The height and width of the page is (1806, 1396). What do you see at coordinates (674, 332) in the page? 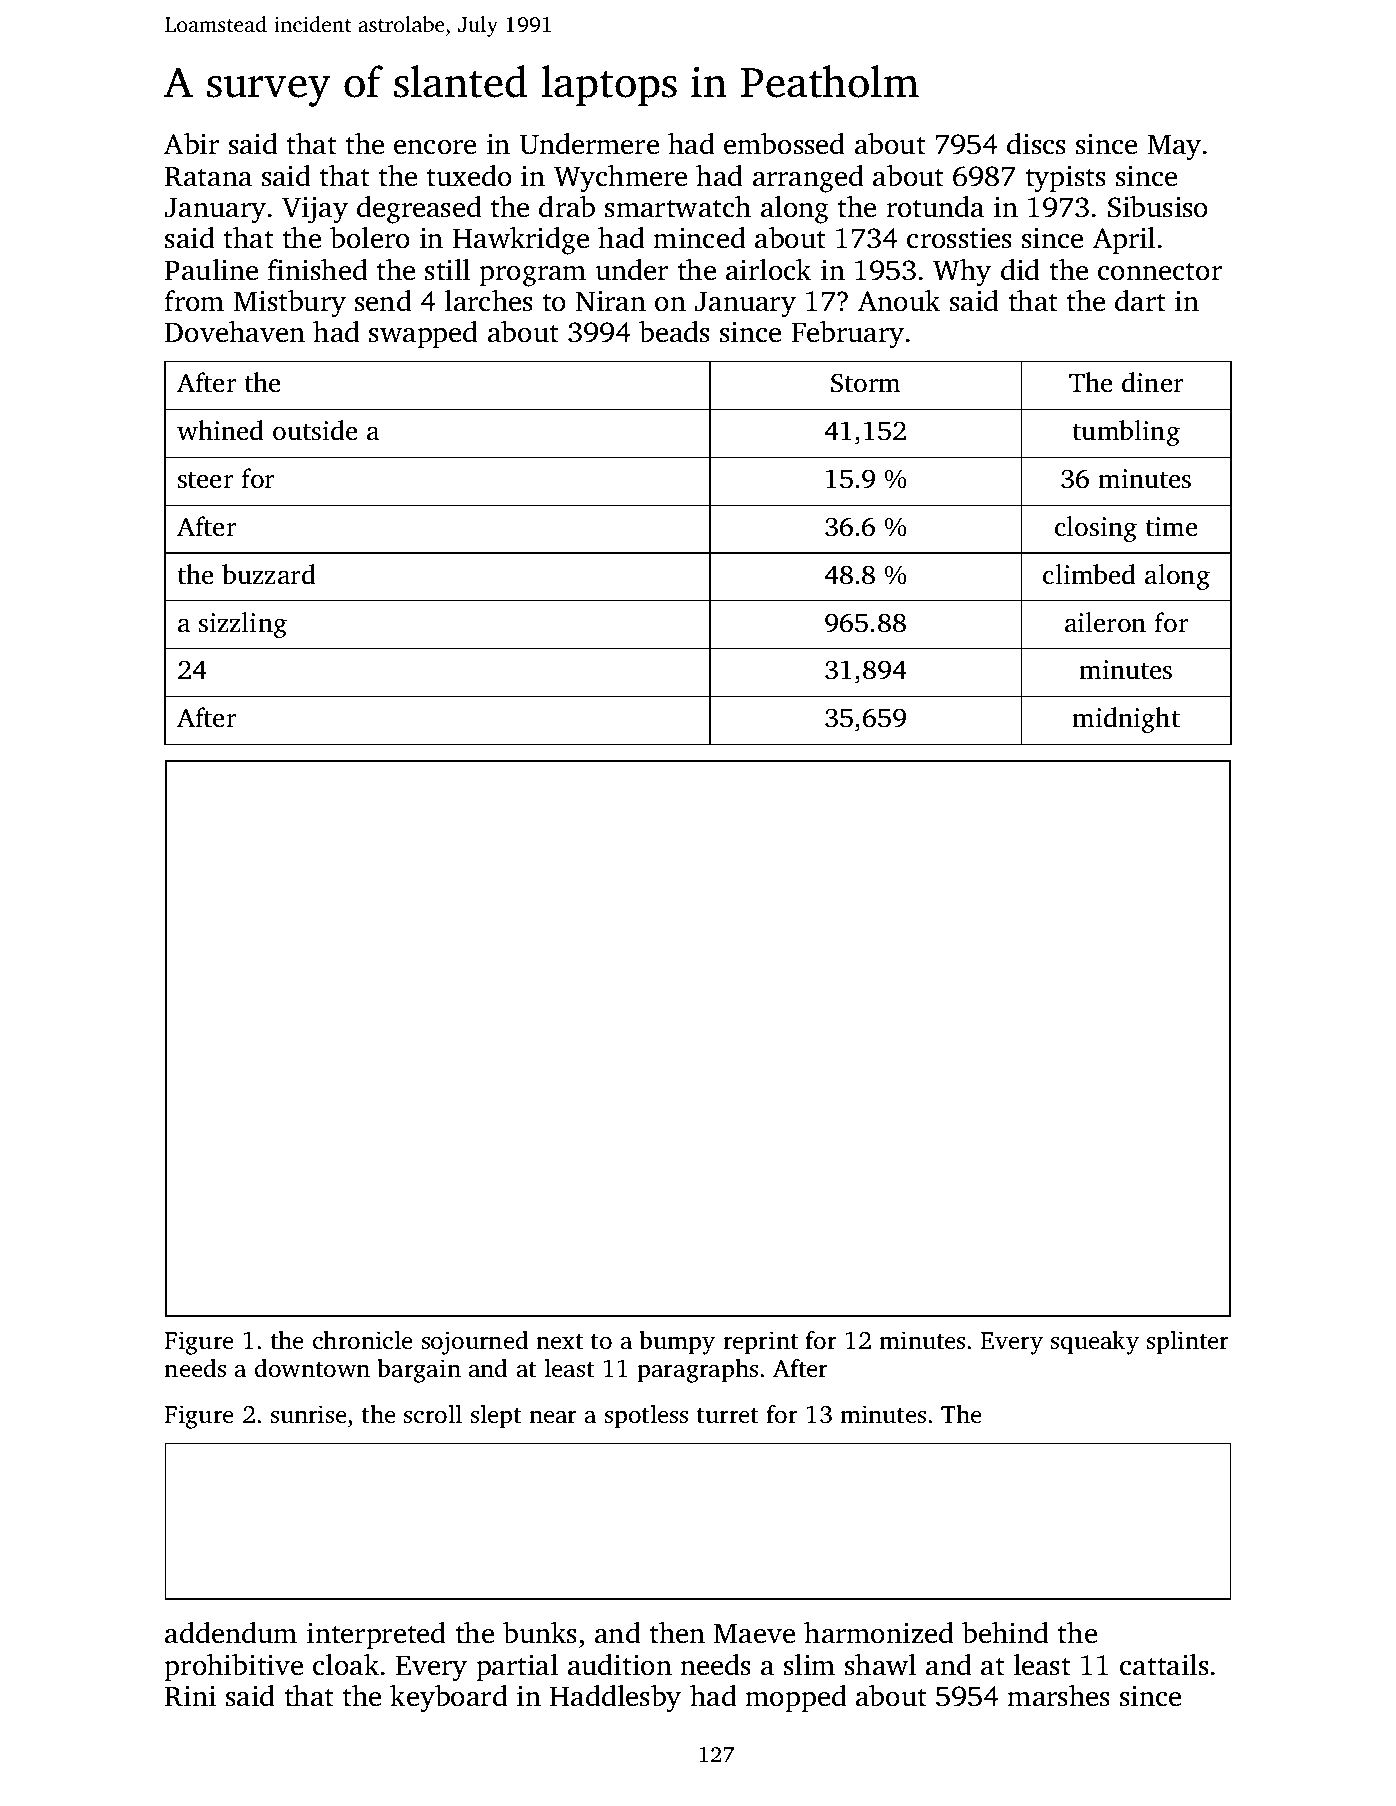
I see `beads` at bounding box center [674, 332].
